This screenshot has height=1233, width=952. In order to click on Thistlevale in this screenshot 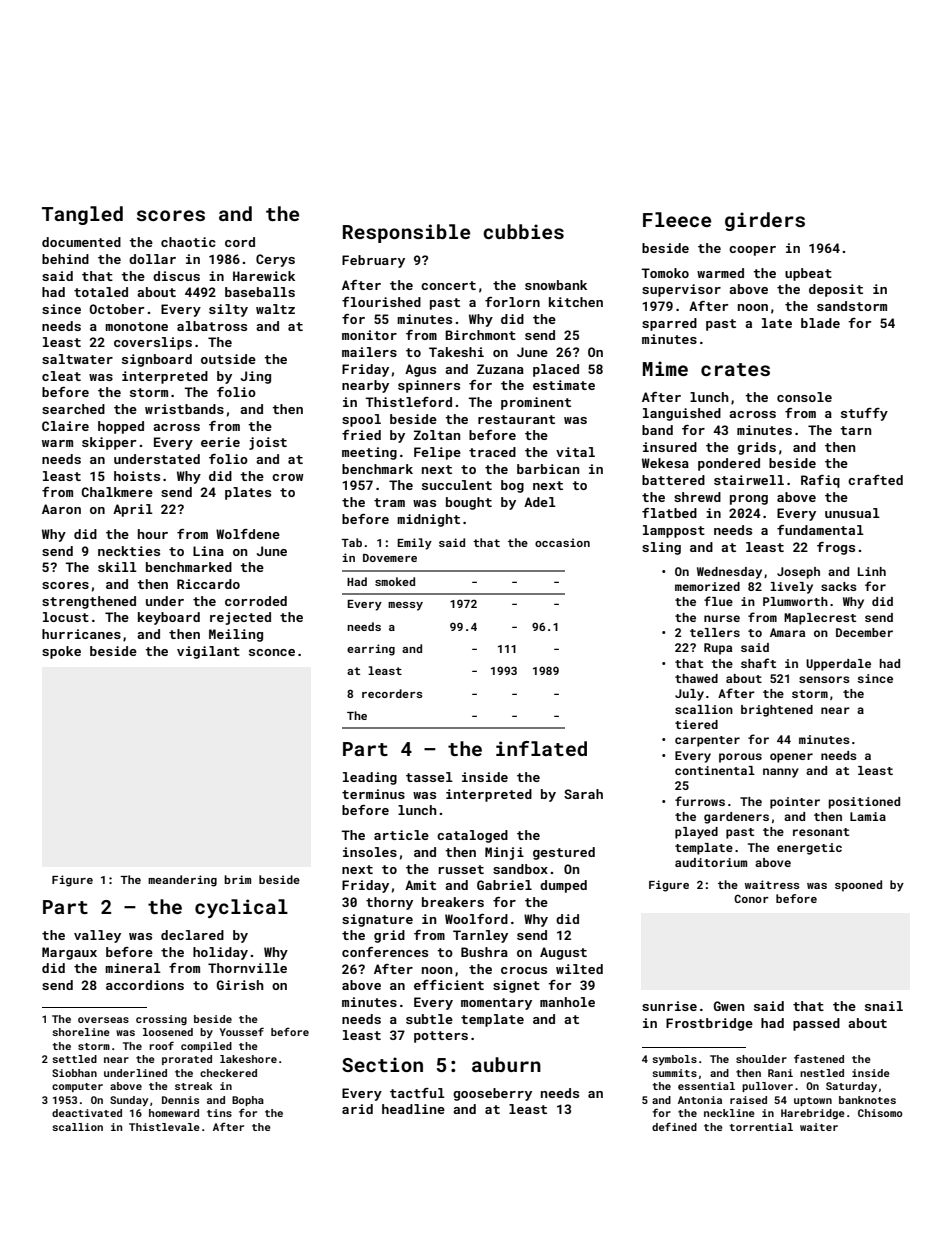, I will do `click(164, 1127)`.
